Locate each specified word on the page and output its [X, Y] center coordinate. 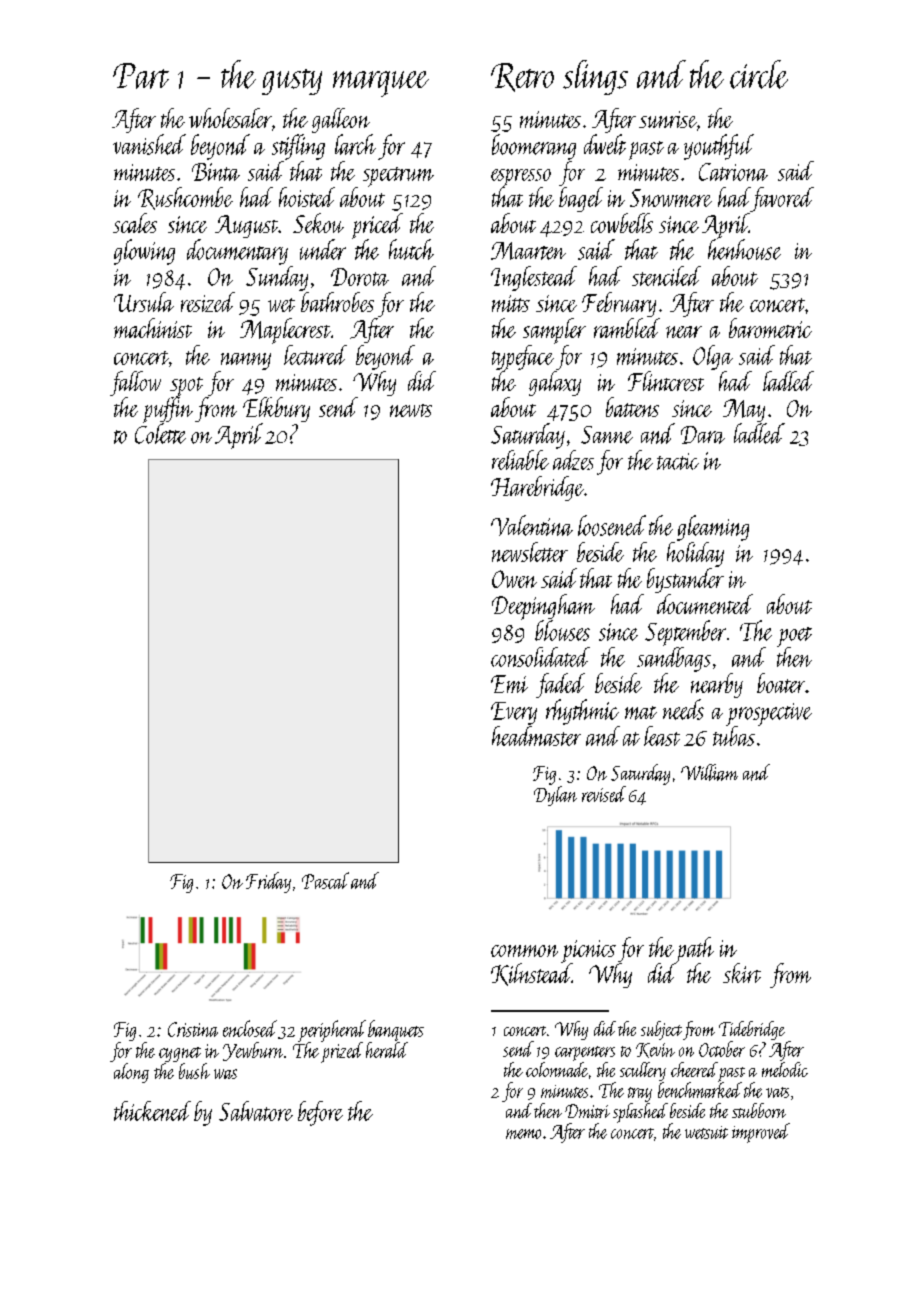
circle [759, 74]
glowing [144, 252]
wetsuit [706, 1132]
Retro [522, 77]
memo [523, 1134]
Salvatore [256, 1111]
